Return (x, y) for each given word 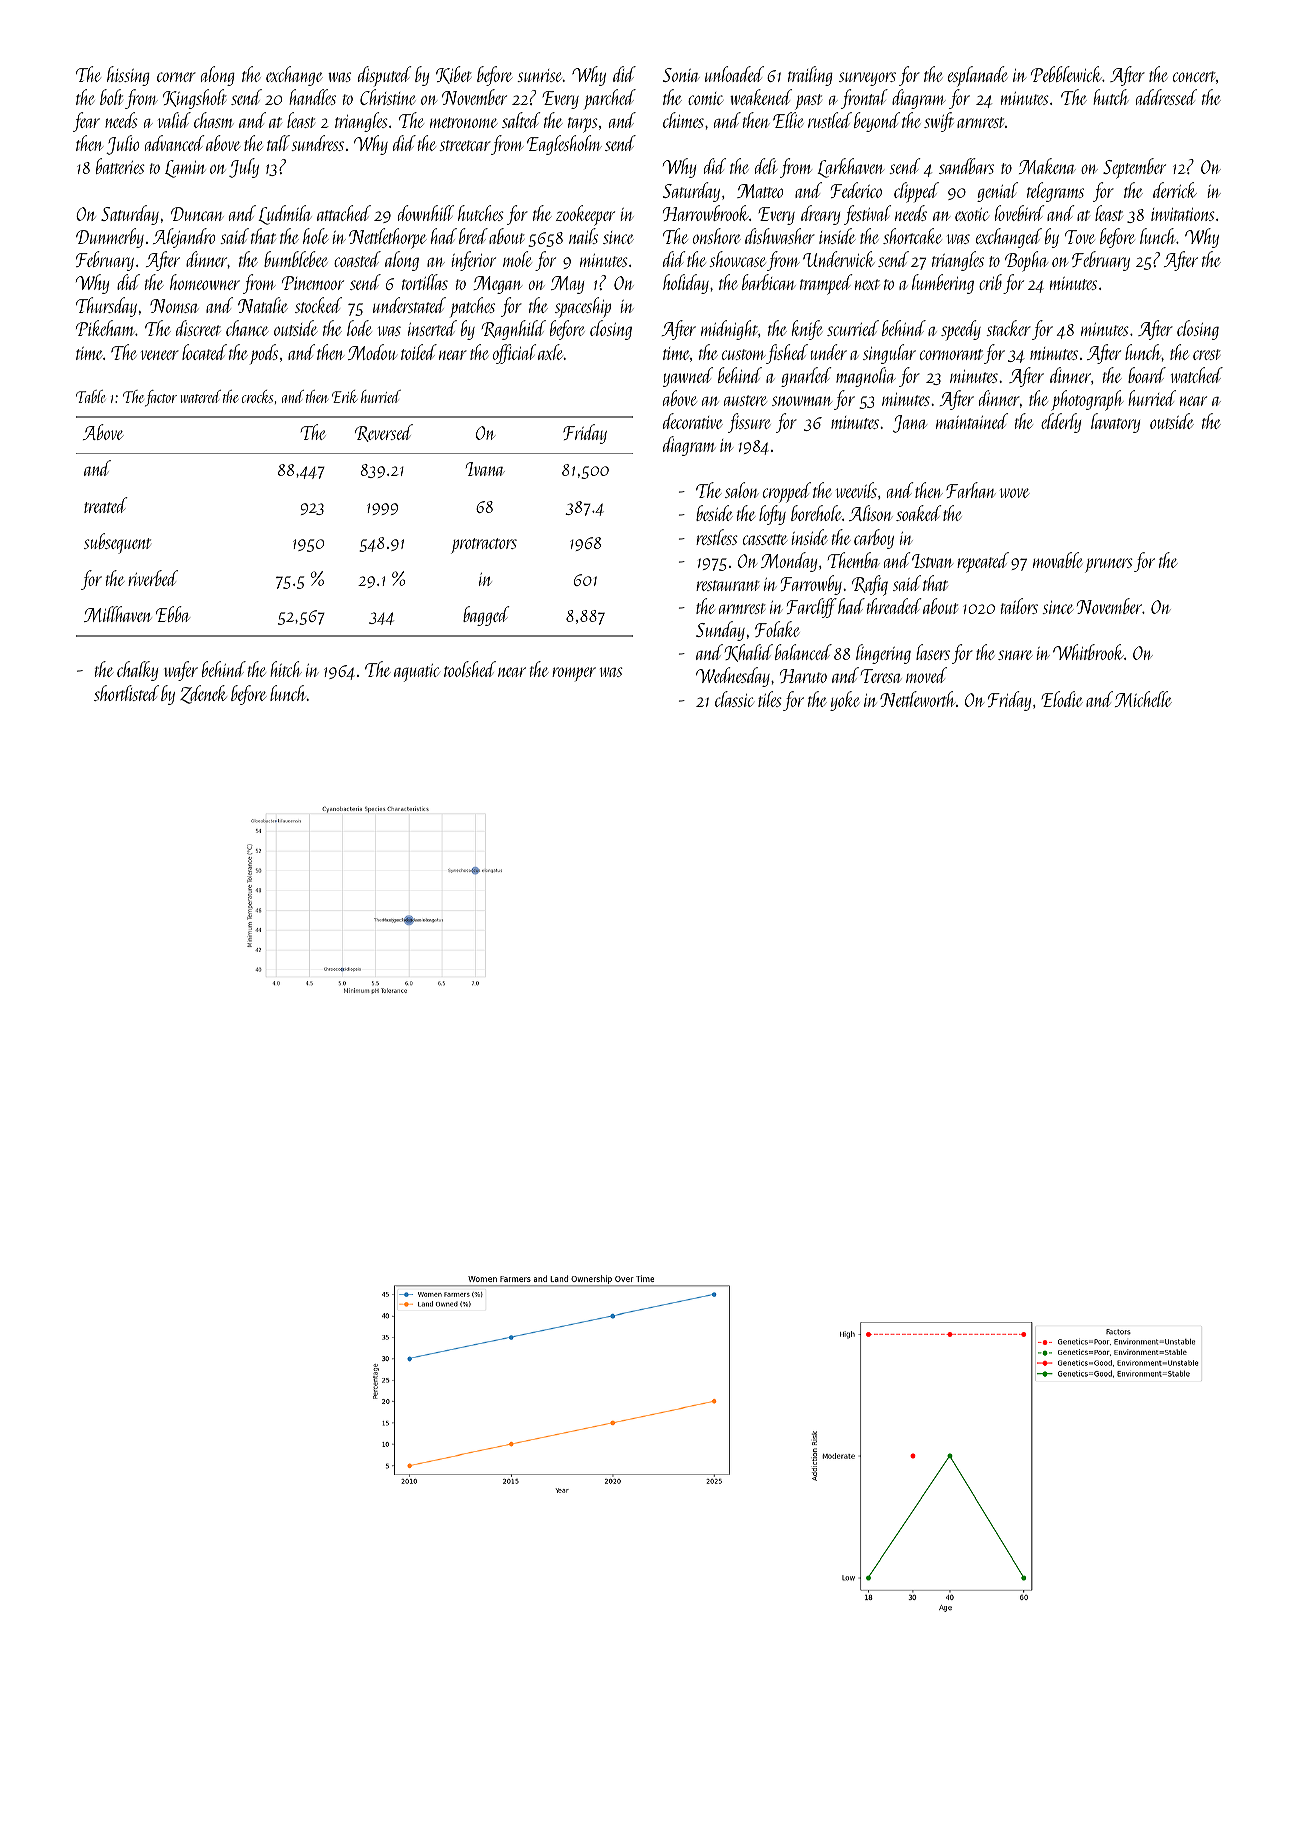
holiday (686, 284)
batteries (120, 166)
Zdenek (203, 694)
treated (105, 505)
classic (734, 699)
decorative (693, 421)
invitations (1182, 214)
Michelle (1143, 699)
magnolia (866, 377)
